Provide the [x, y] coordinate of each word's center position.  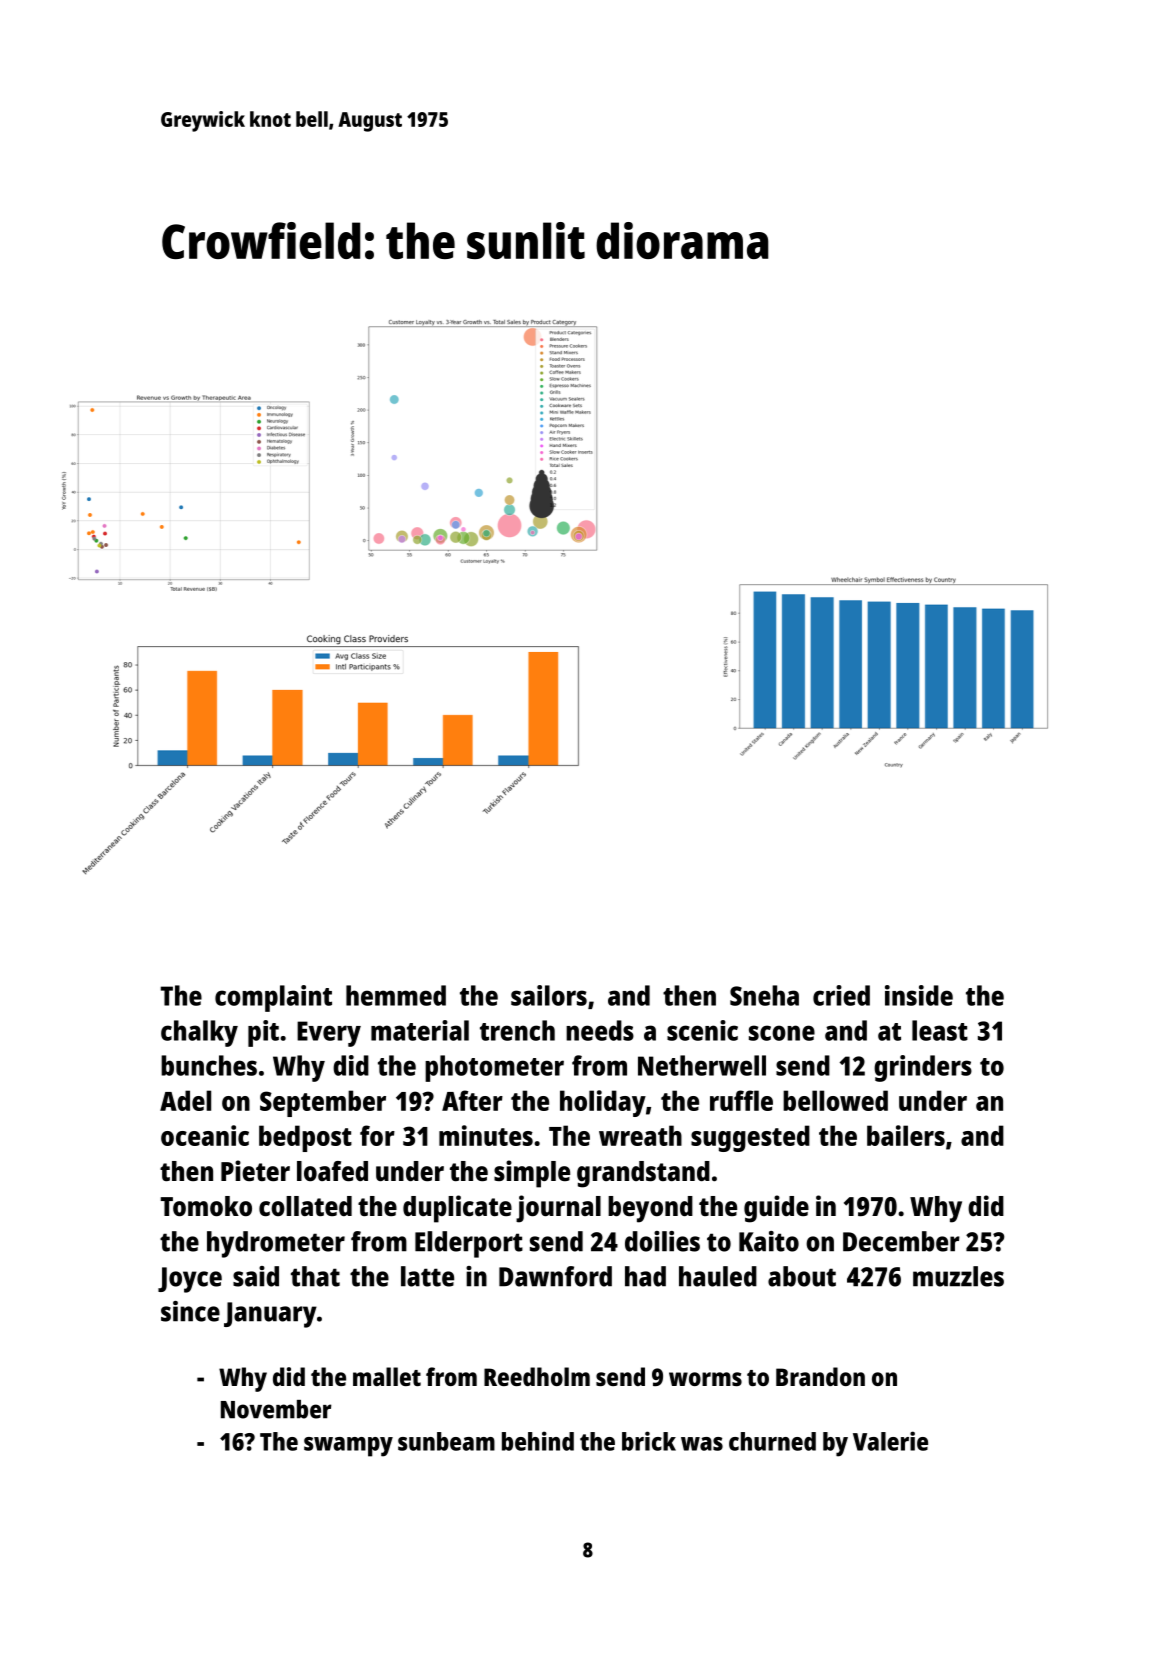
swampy [348, 1447]
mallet [387, 1376]
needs [600, 1030]
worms [705, 1379]
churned [772, 1441]
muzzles [958, 1276]
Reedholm [537, 1376]
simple [532, 1174]
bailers [906, 1135]
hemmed [396, 995]
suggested [750, 1138]
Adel [185, 1100]
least [940, 1030]
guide [776, 1209]
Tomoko [206, 1206]
